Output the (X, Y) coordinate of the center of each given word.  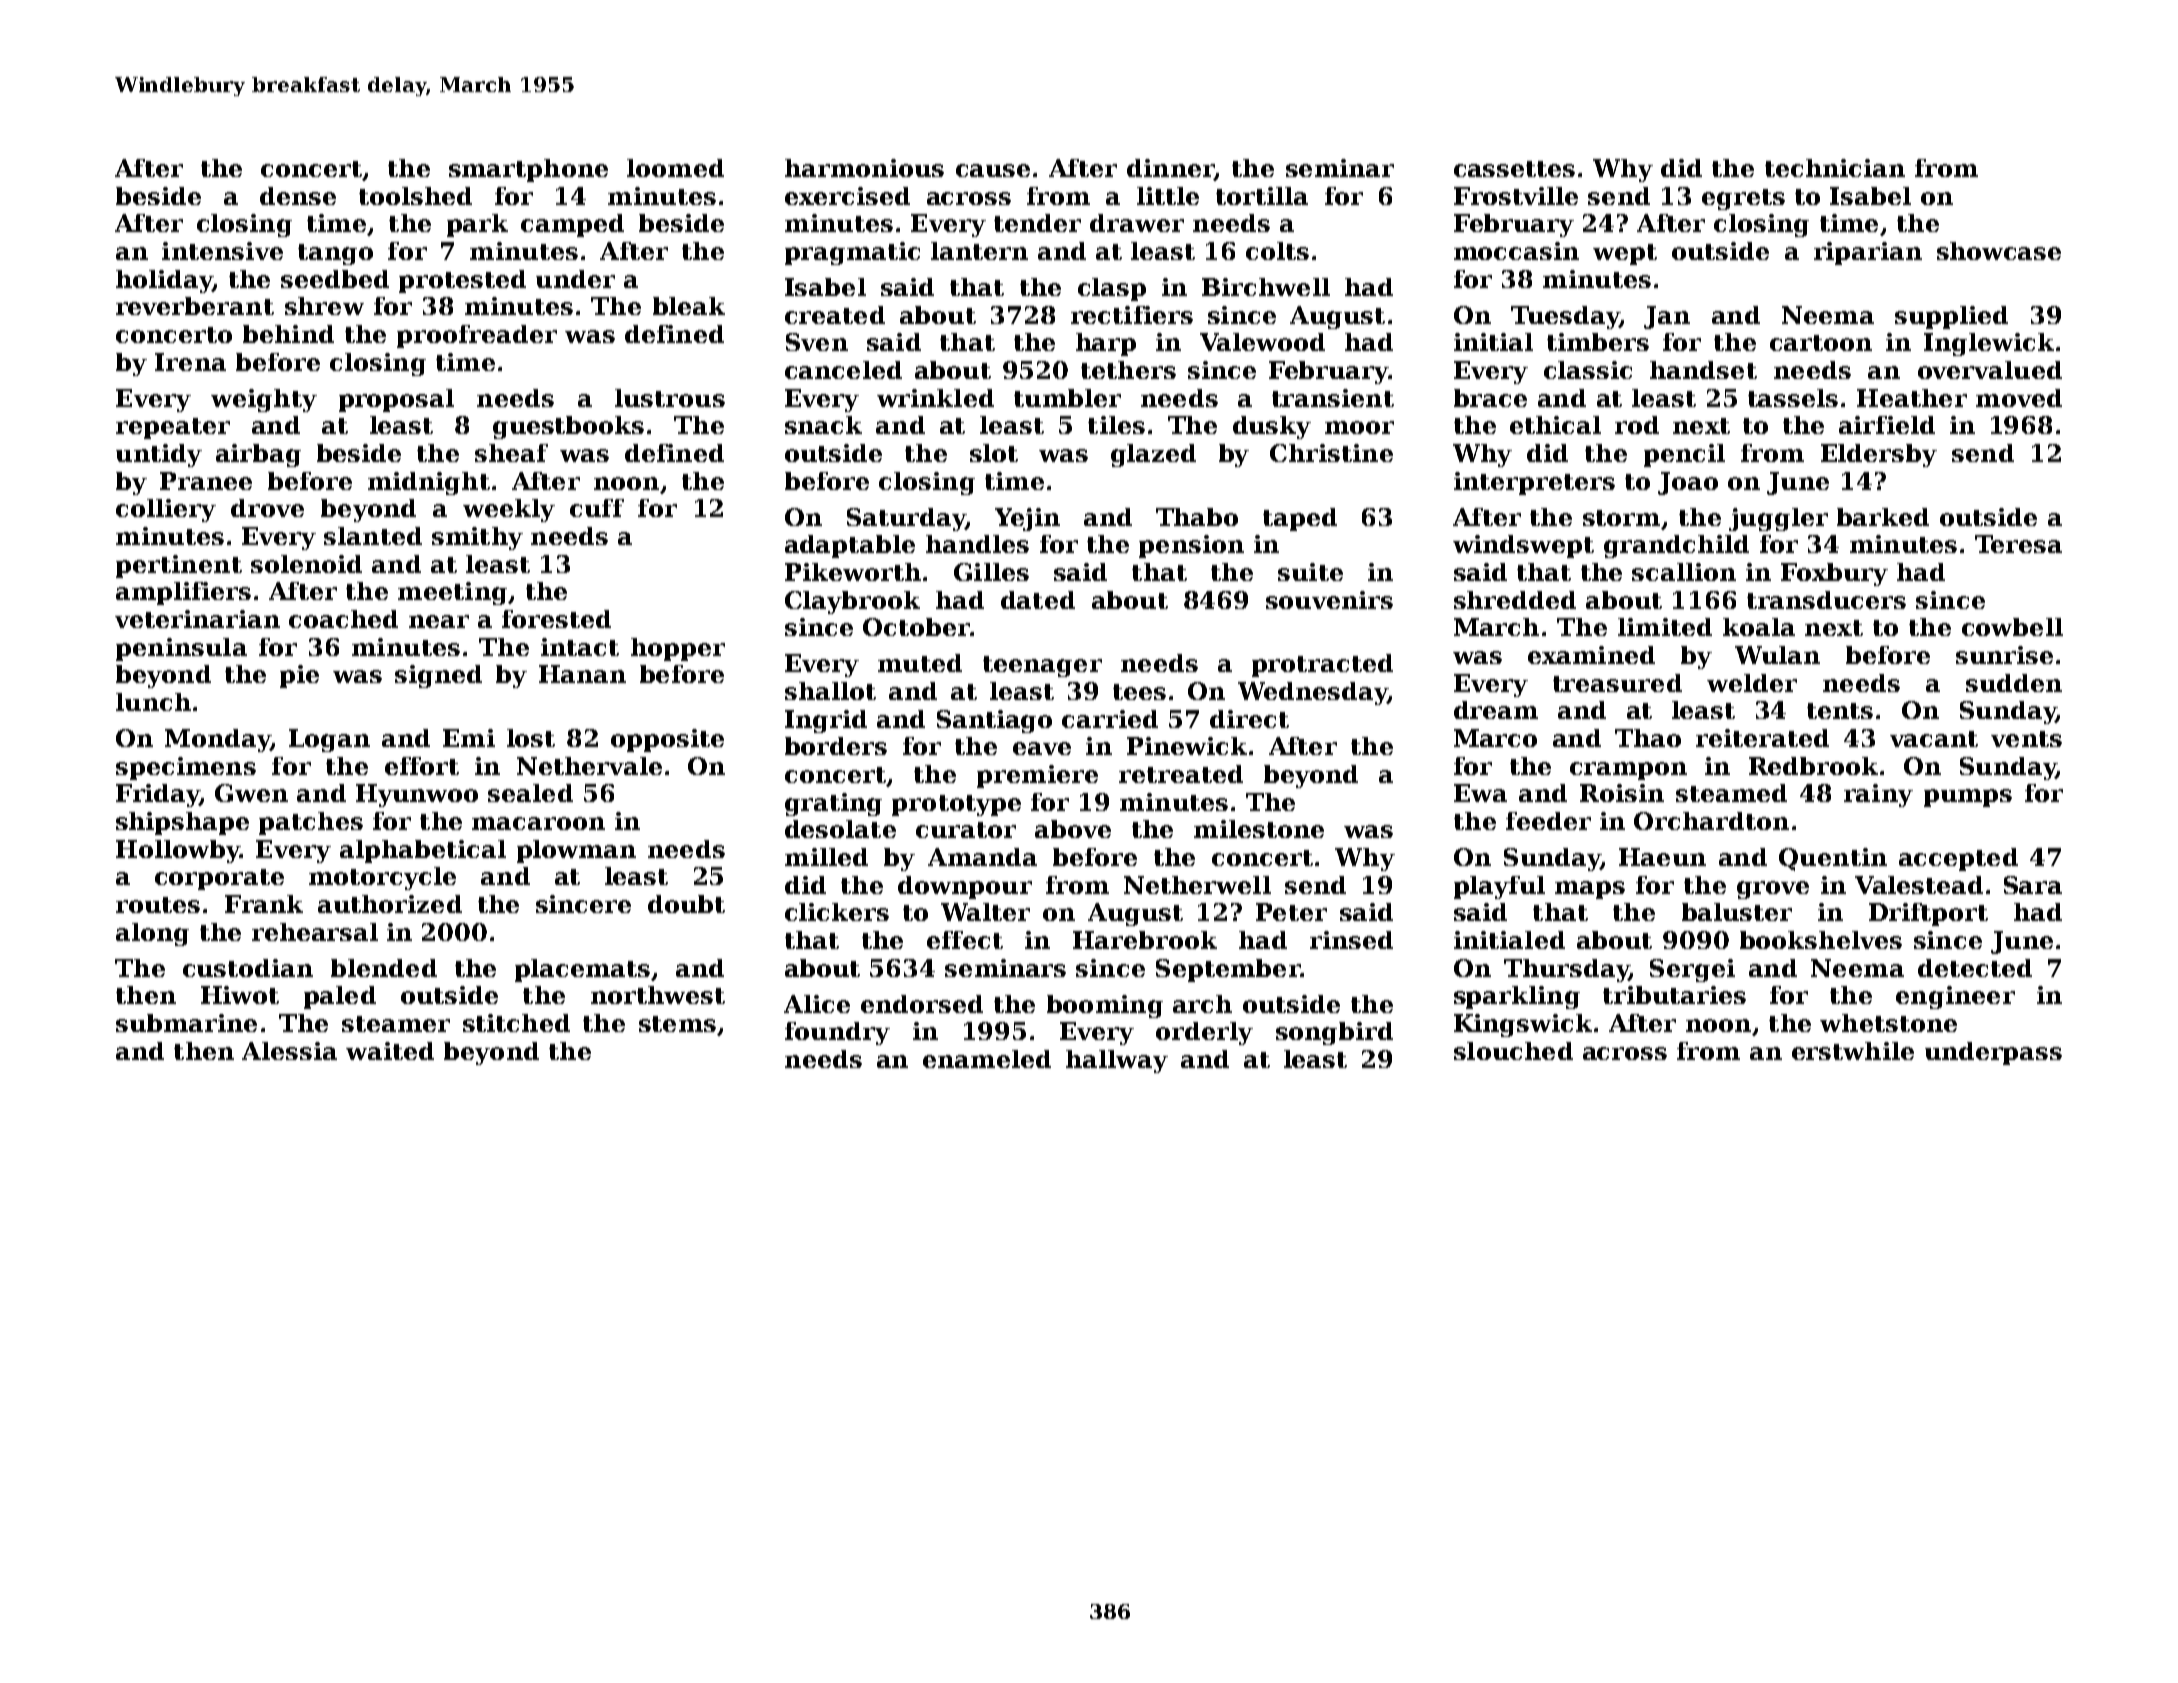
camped (572, 225)
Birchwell (1266, 287)
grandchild (1676, 546)
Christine (1331, 453)
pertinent (179, 566)
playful (1499, 887)
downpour (965, 887)
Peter (1291, 912)
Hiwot (240, 995)
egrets (1743, 199)
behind (288, 334)
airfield (1887, 425)
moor (1359, 427)
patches (311, 823)
